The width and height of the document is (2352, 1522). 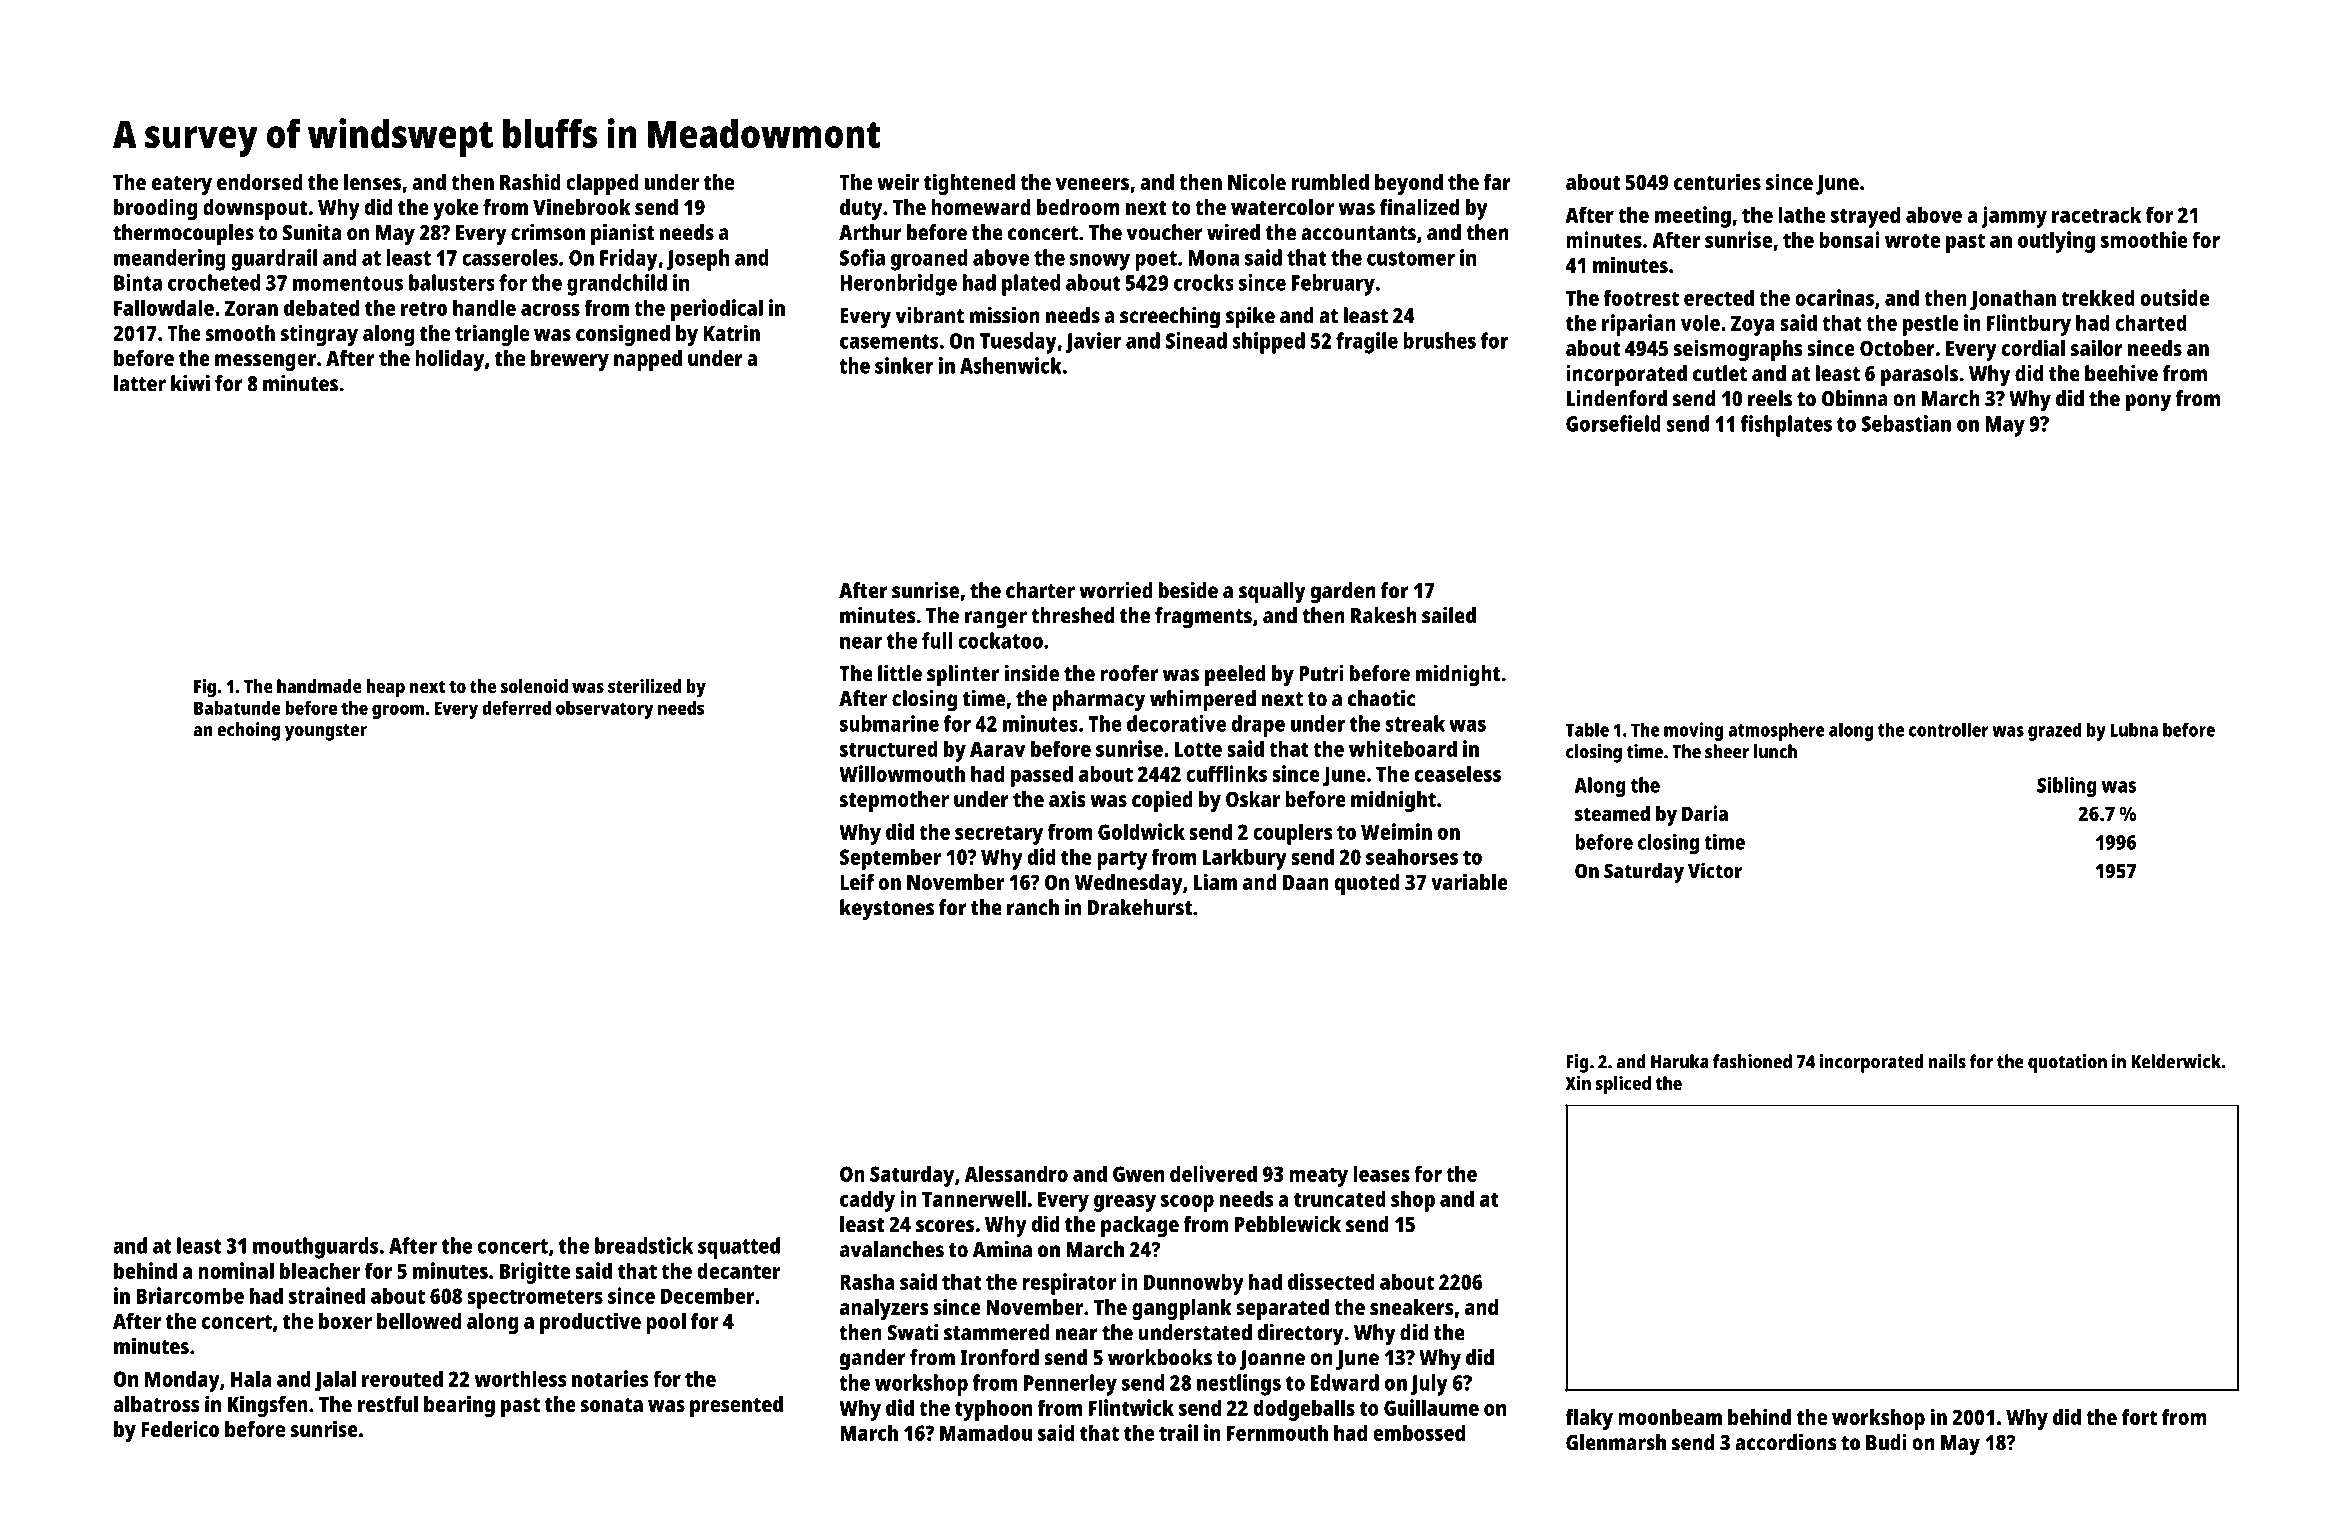 What do you see at coordinates (180, 1428) in the document?
I see `Federico` at bounding box center [180, 1428].
